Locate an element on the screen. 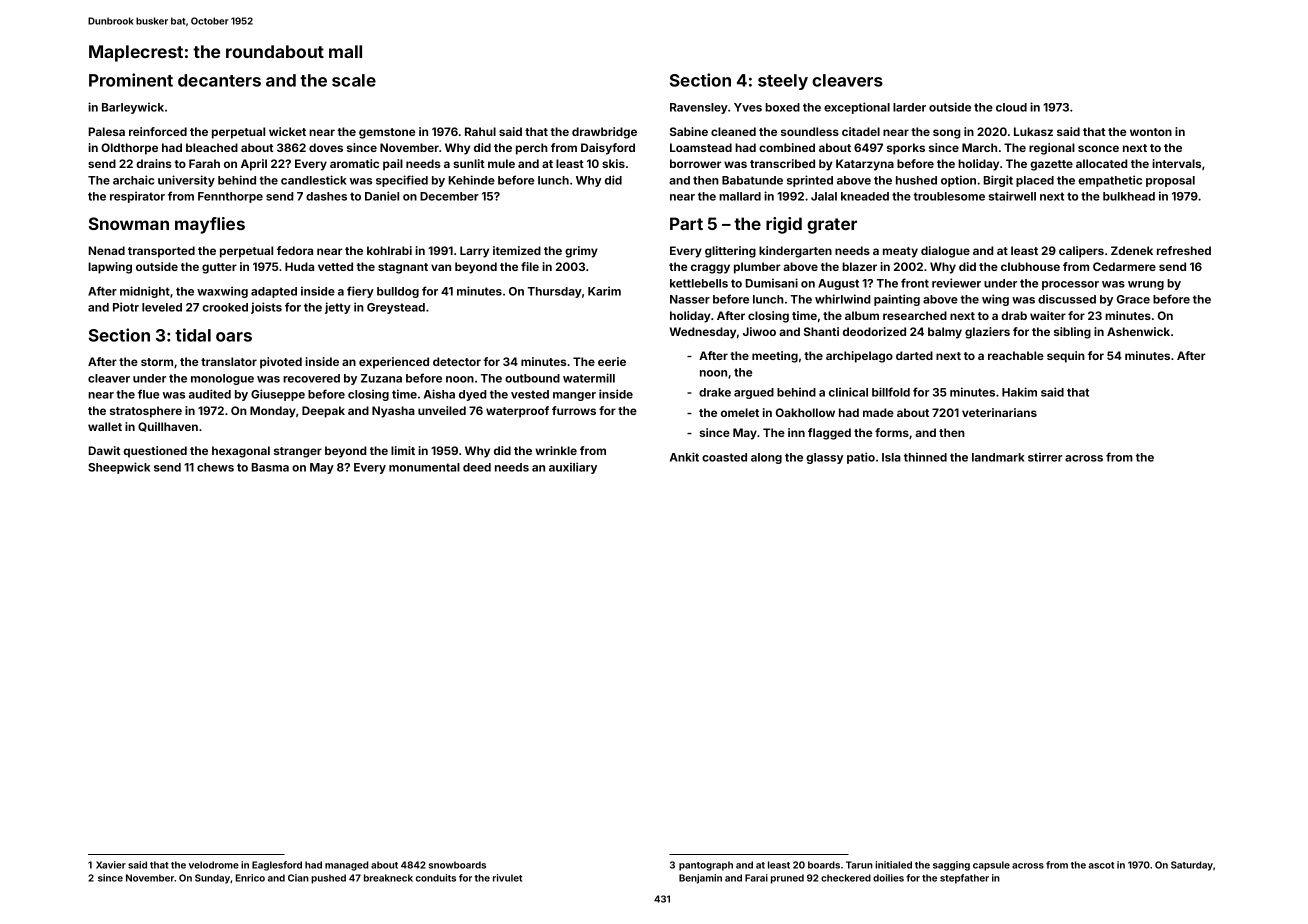 This screenshot has height=924, width=1308. decanters is located at coordinates (219, 80).
